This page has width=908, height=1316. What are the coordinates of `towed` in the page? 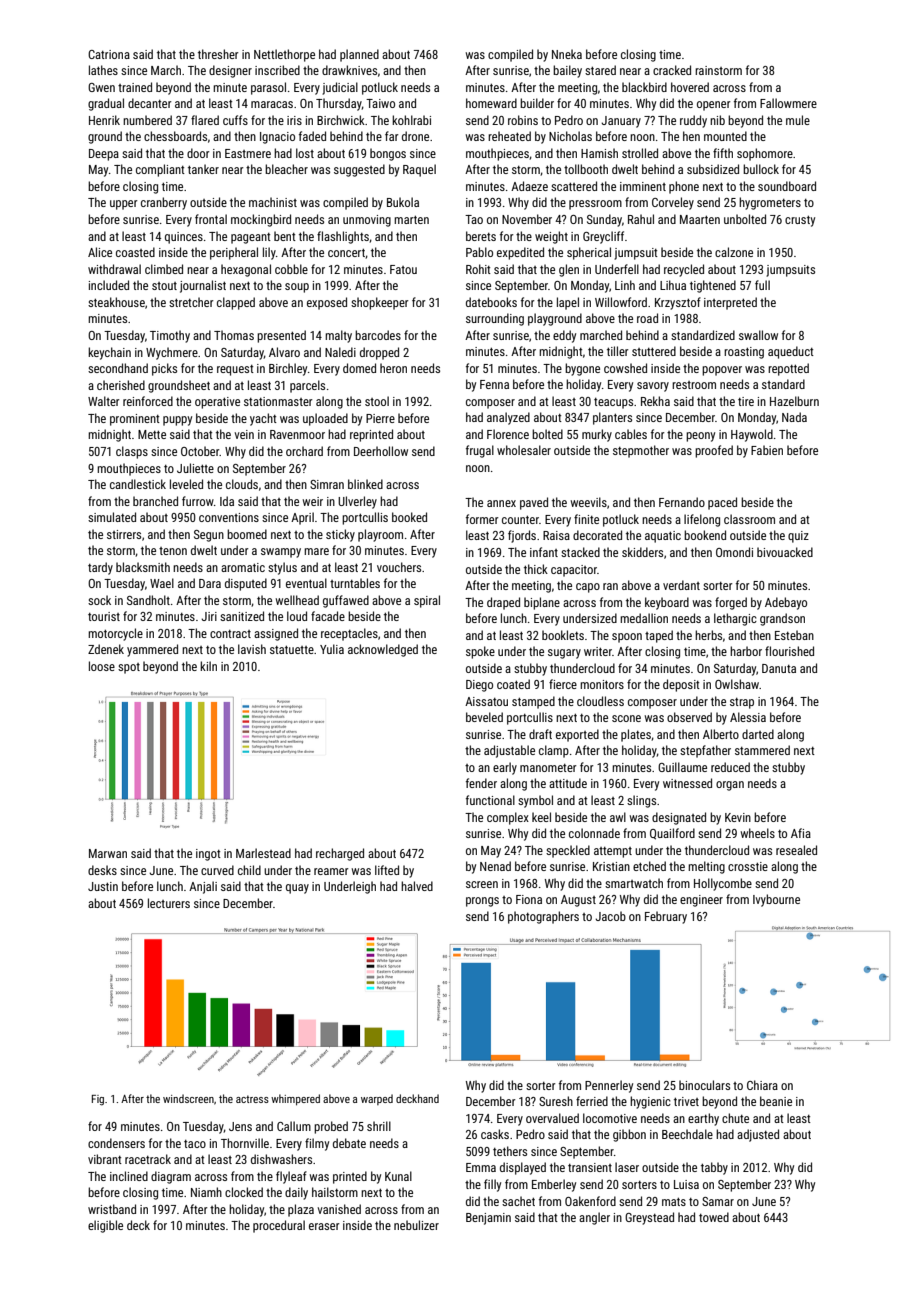 It's located at (714, 1217).
